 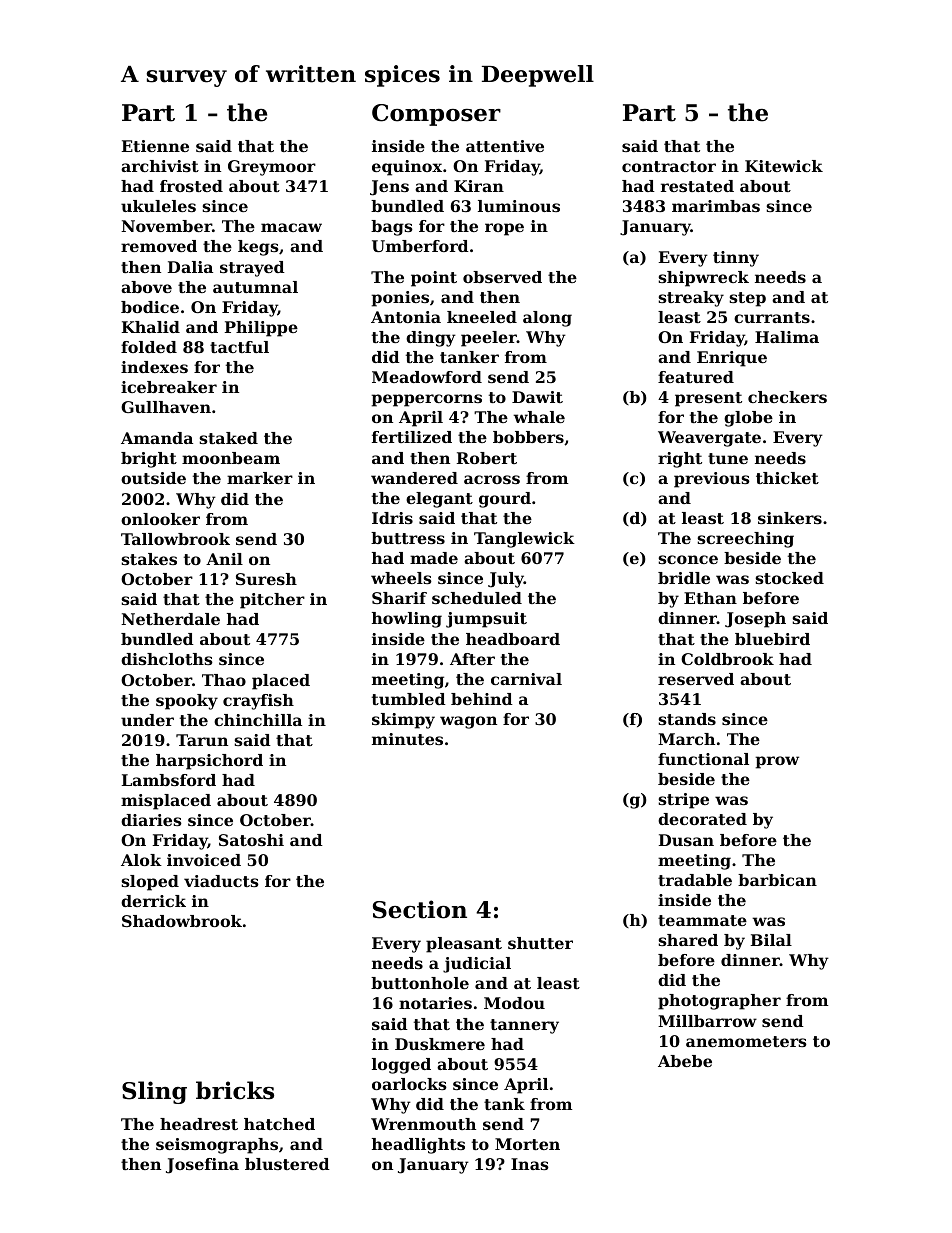 What do you see at coordinates (235, 1090) in the screenshot?
I see `bricks` at bounding box center [235, 1090].
